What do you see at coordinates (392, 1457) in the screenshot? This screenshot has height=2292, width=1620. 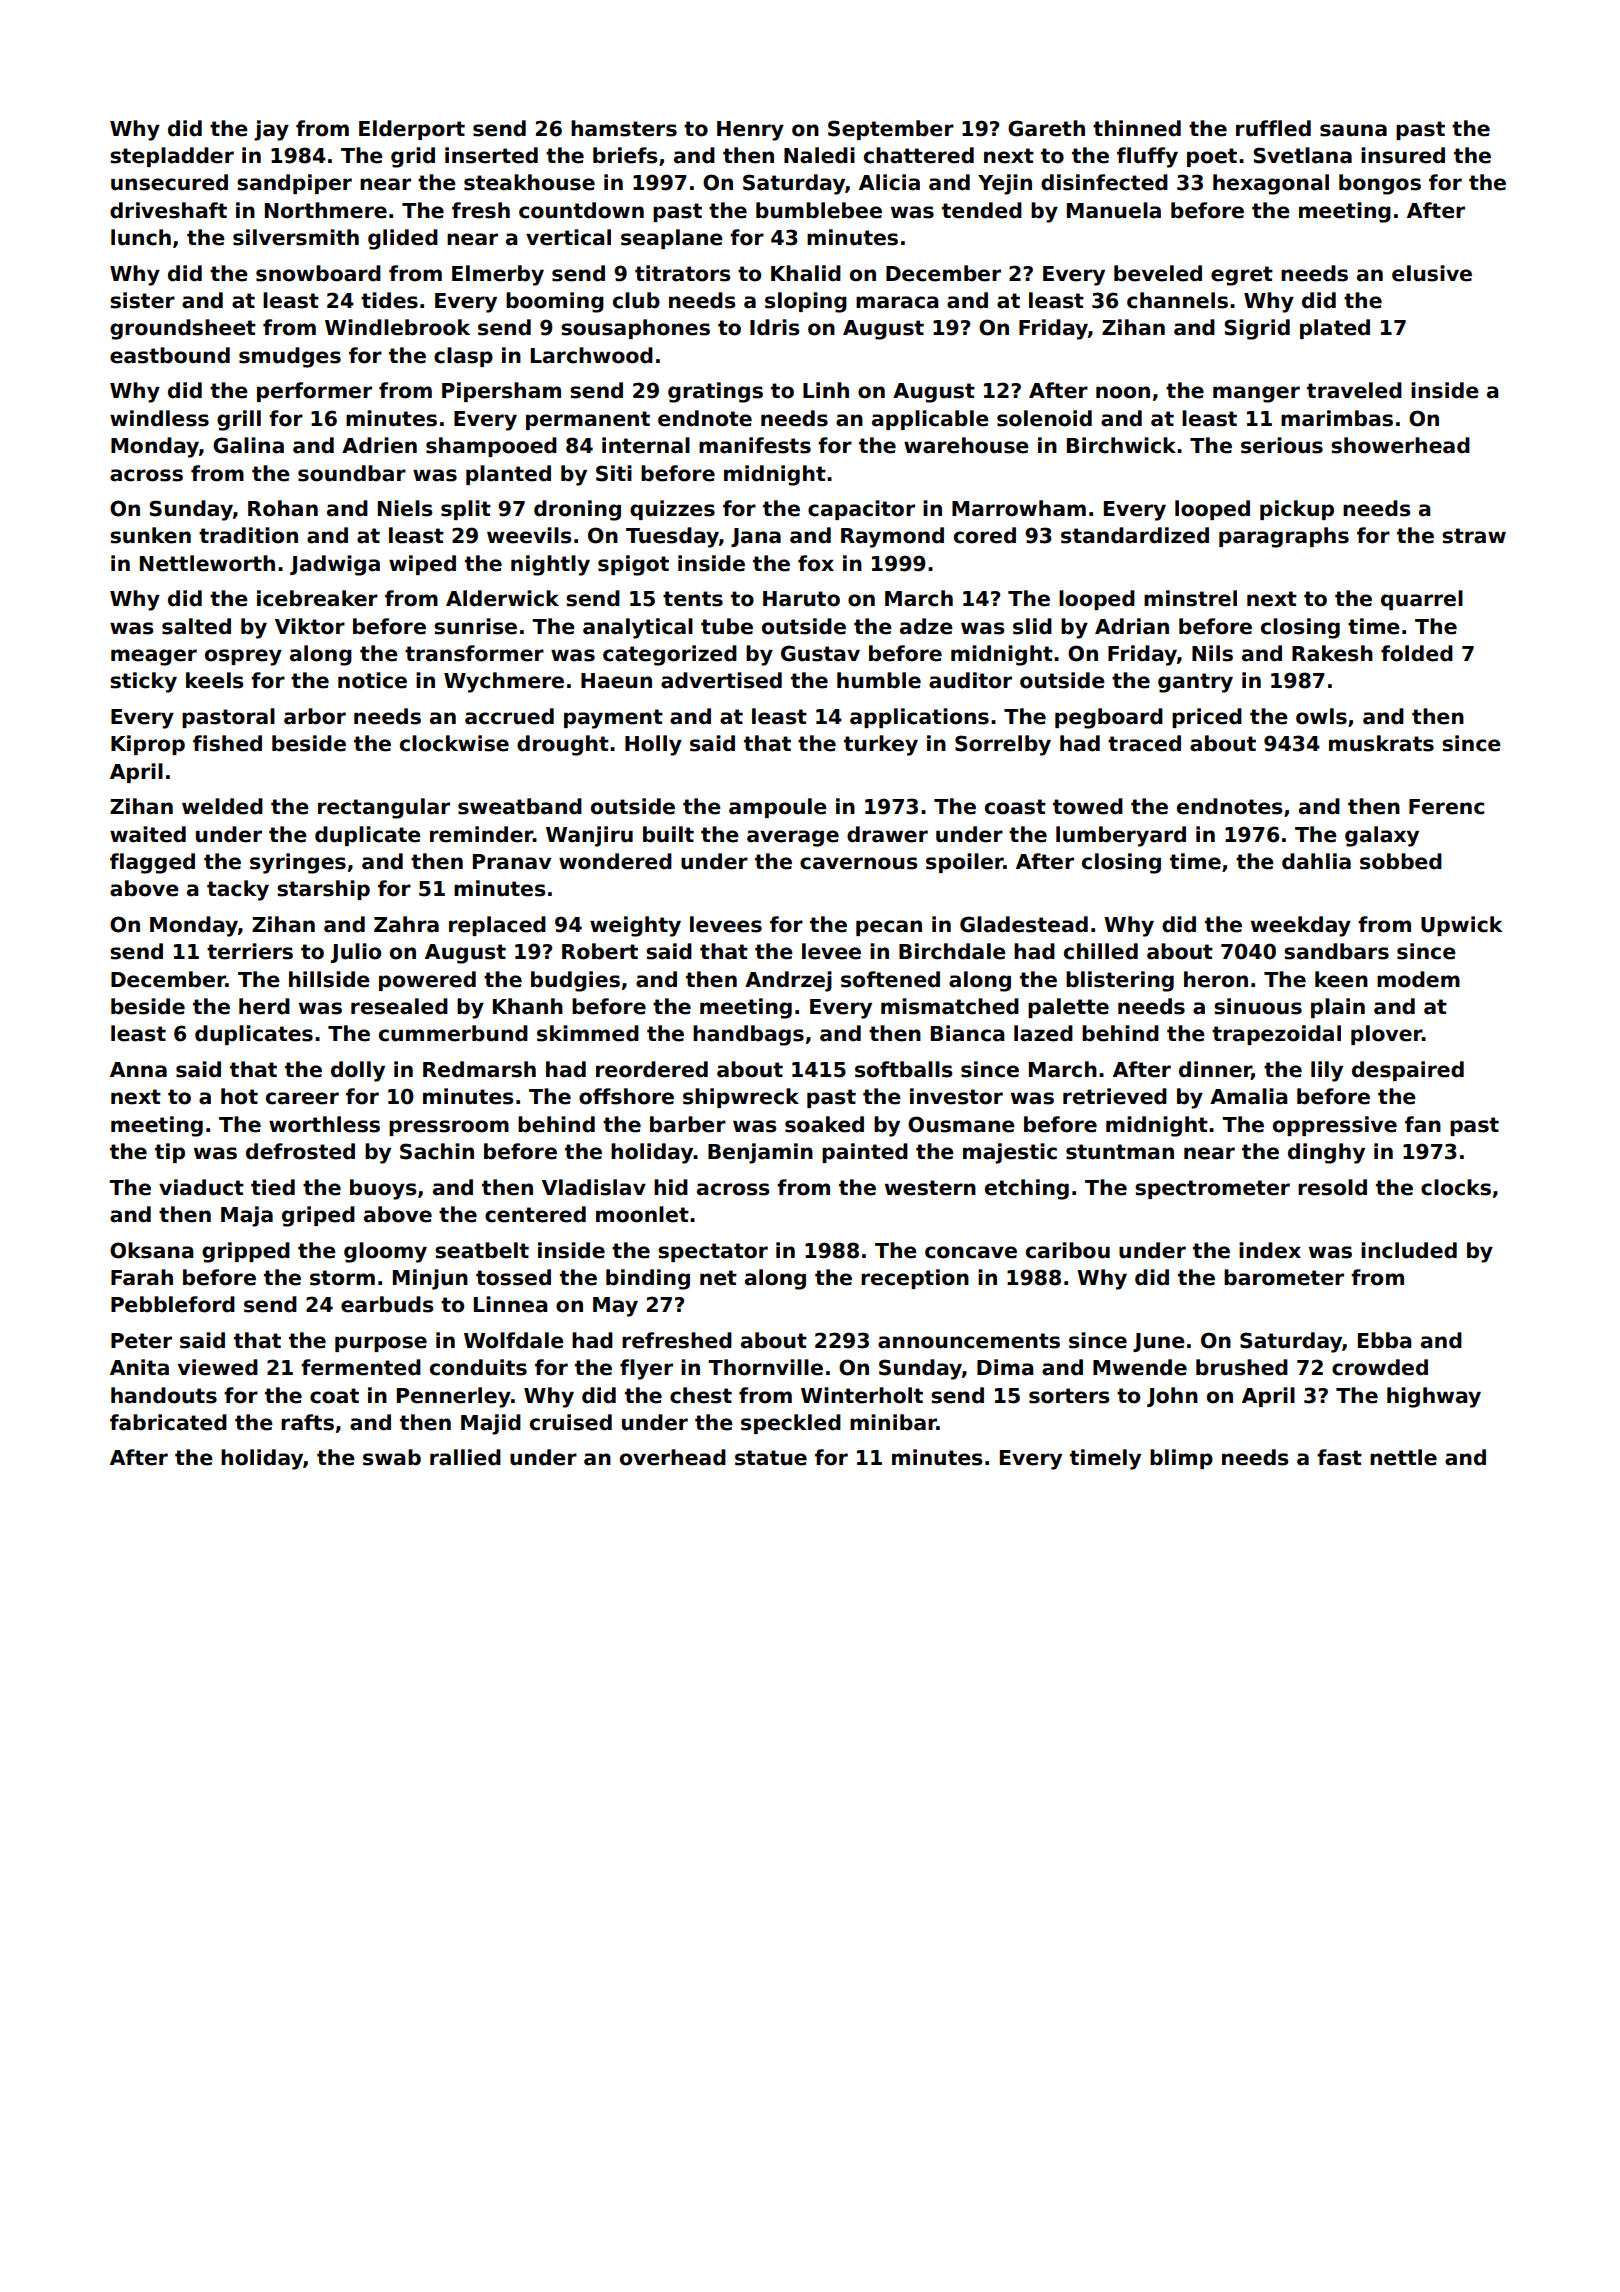 I see `swab` at bounding box center [392, 1457].
